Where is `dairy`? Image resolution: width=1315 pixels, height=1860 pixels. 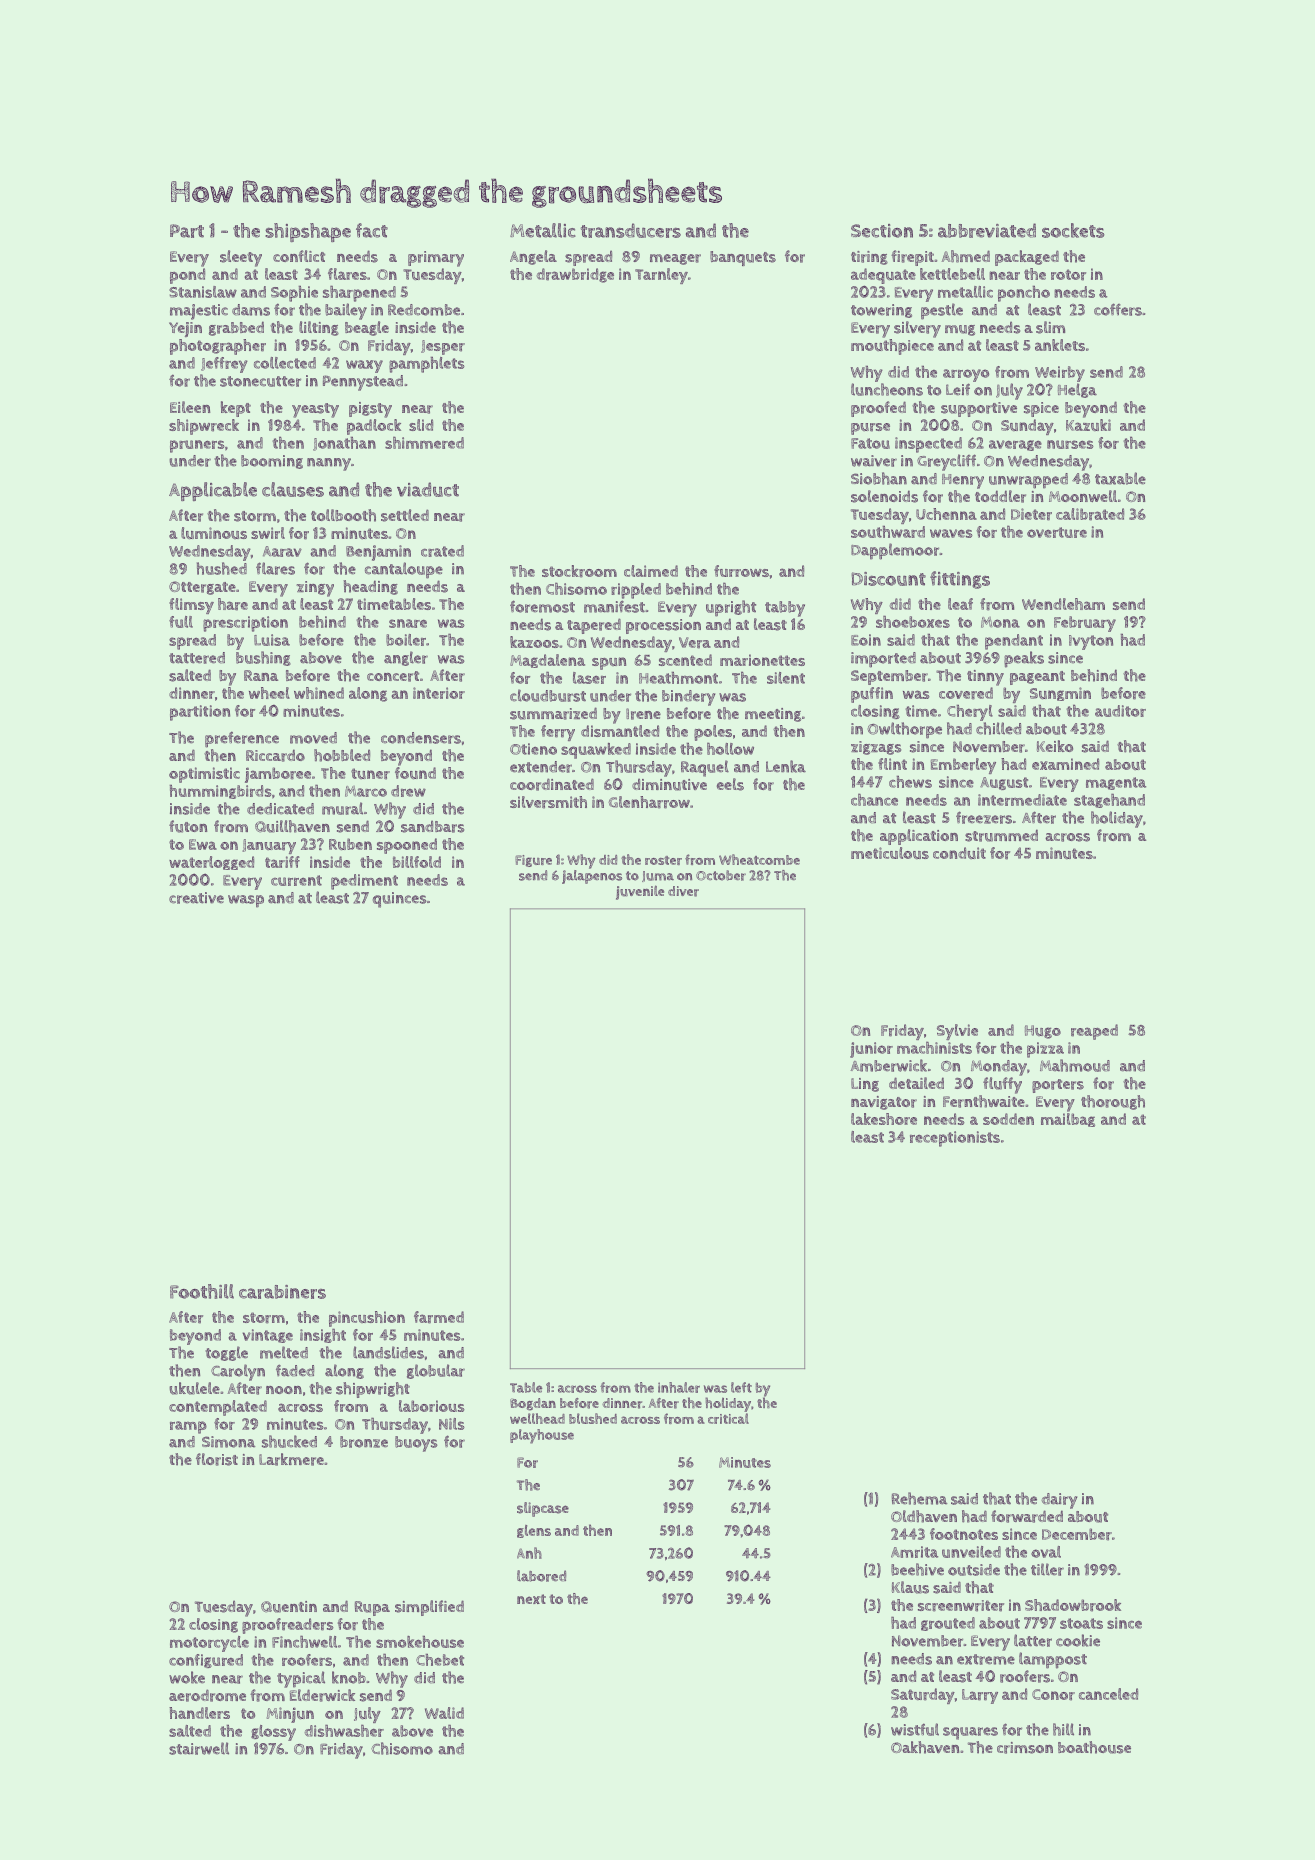 dairy is located at coordinates (1059, 1501).
